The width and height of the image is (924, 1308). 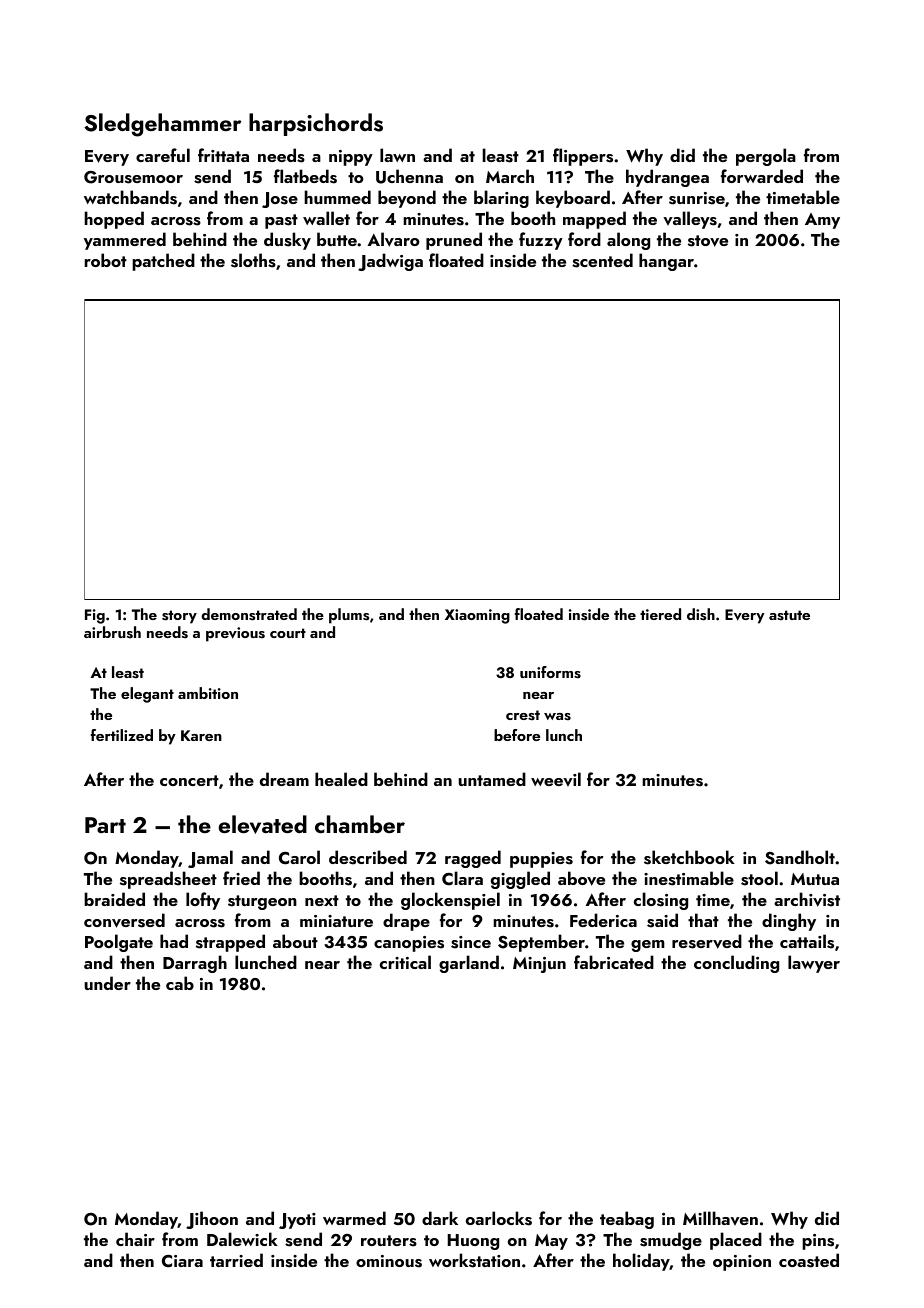 I want to click on sketchbook, so click(x=689, y=857).
